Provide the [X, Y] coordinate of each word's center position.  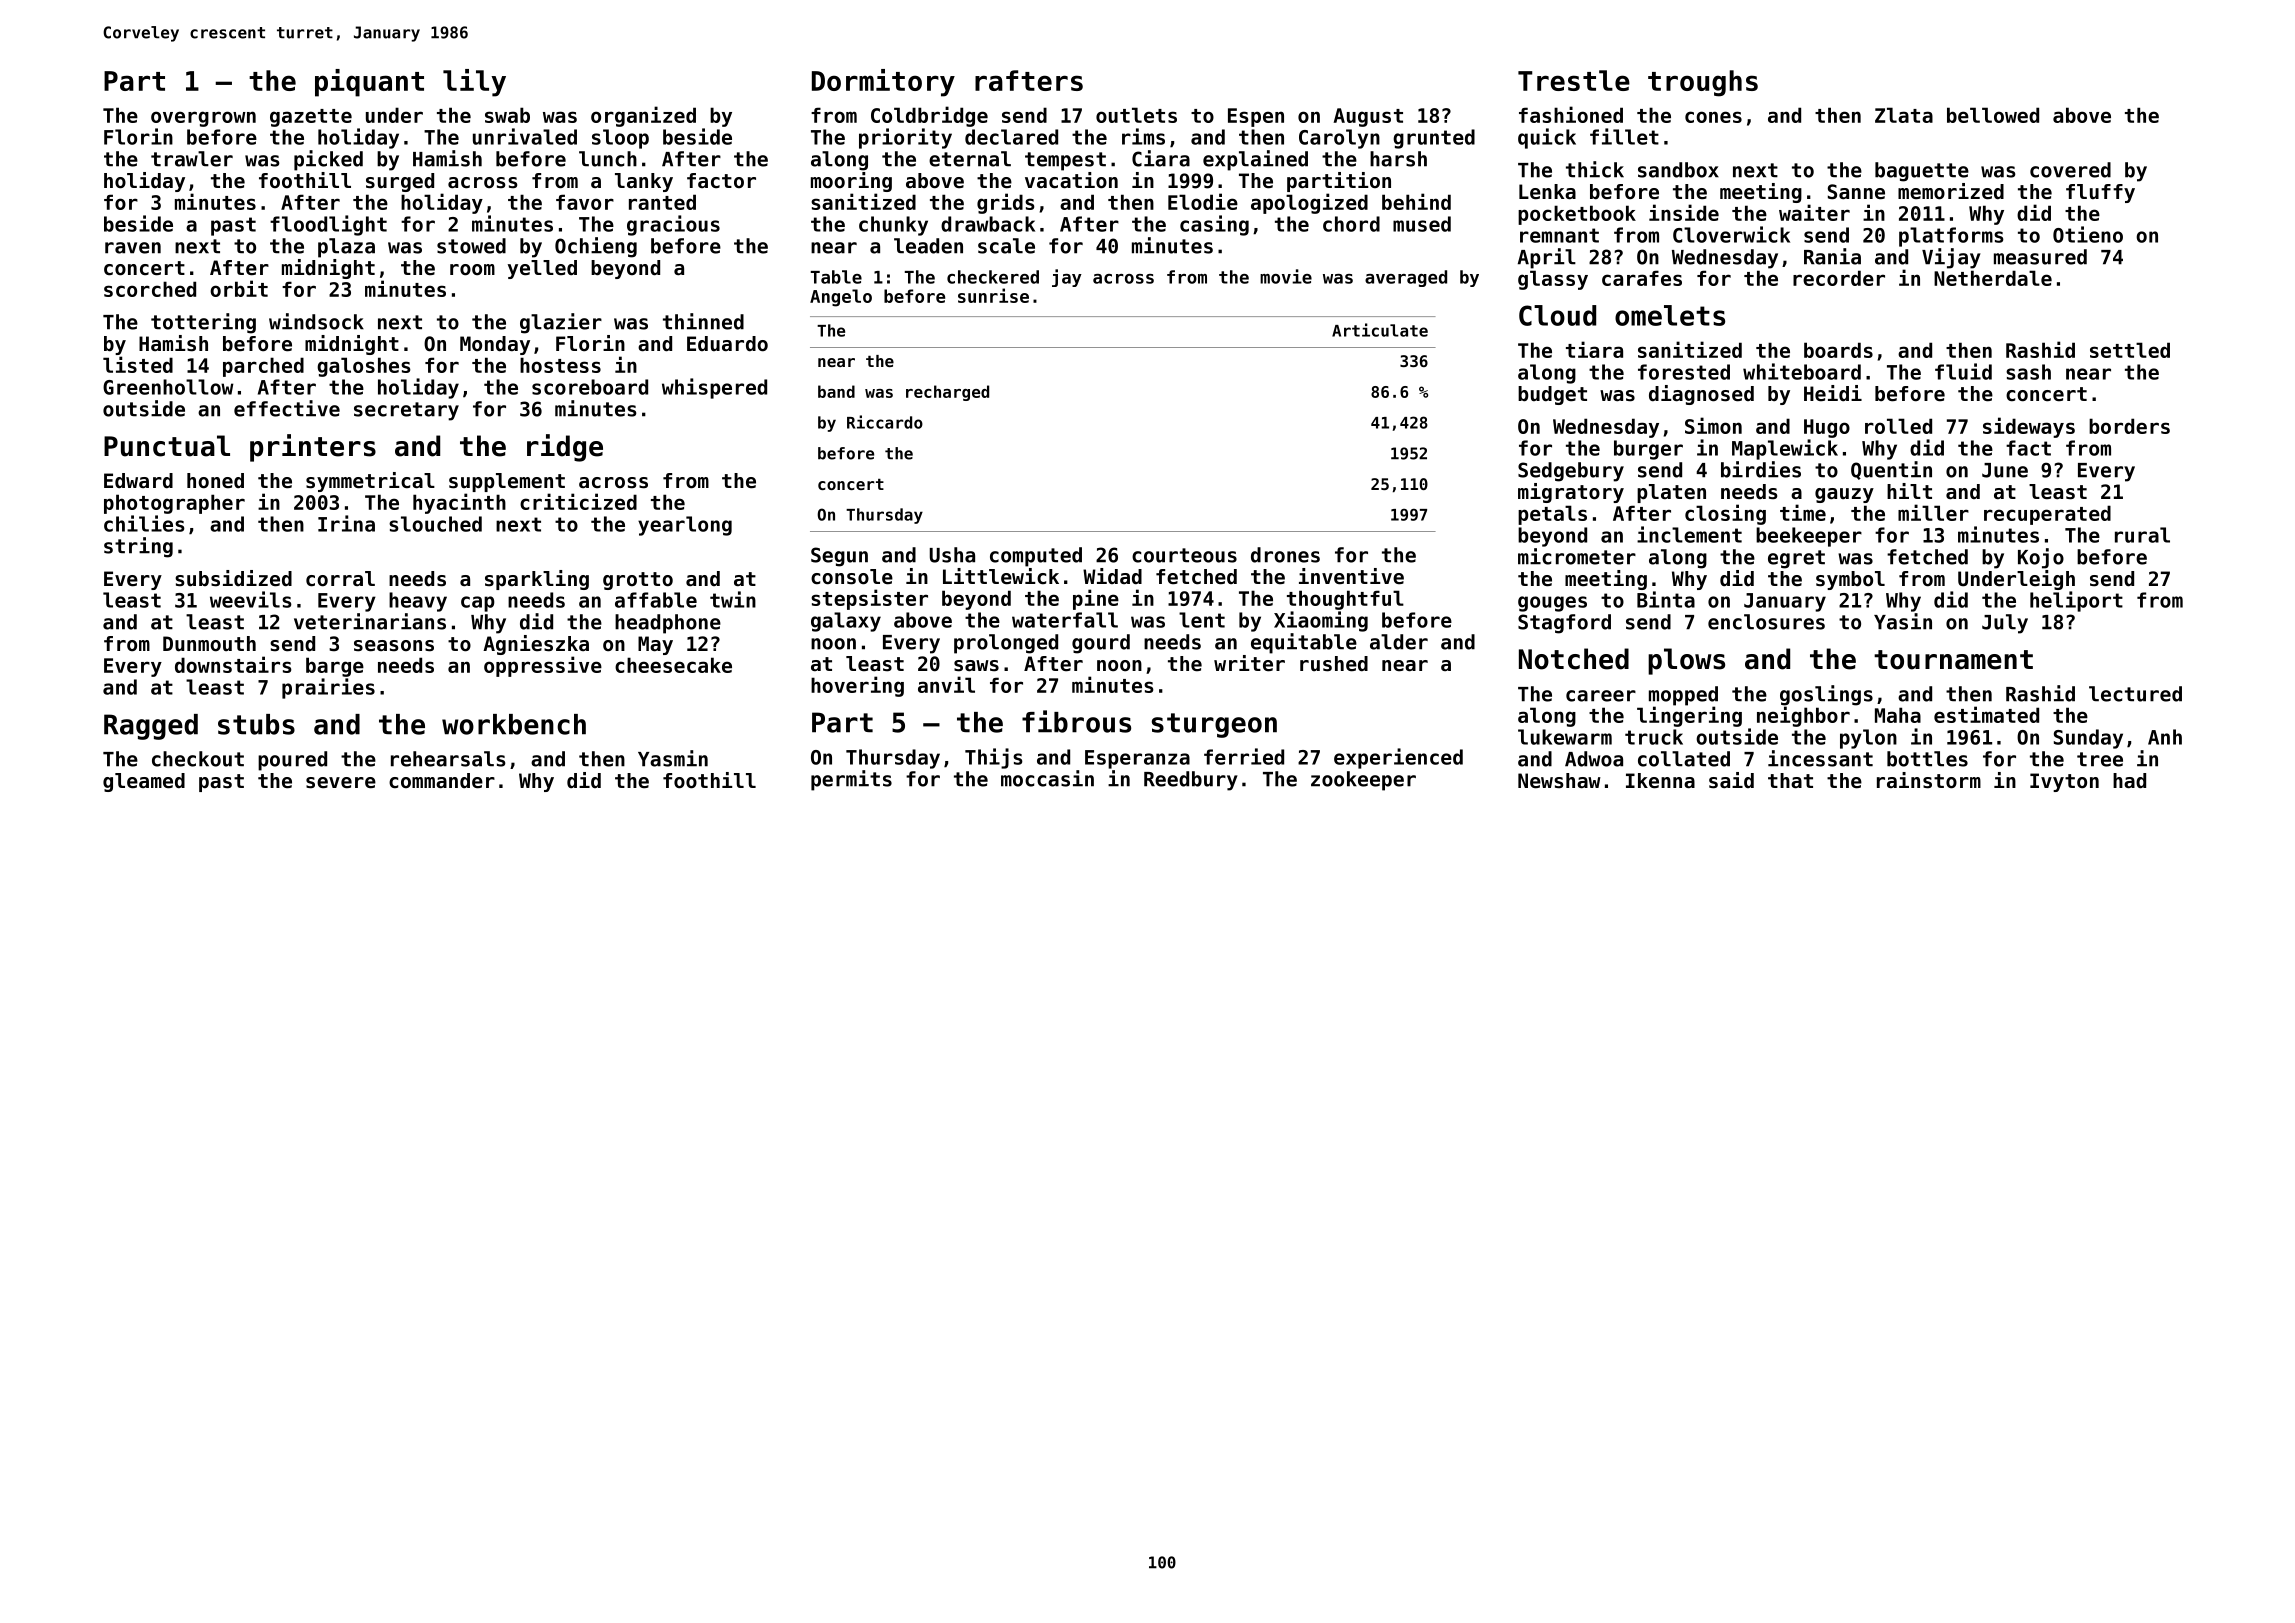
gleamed [144, 782]
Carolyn [1339, 139]
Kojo [2041, 558]
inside [1684, 212]
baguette [1922, 172]
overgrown [203, 119]
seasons [394, 646]
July [2005, 624]
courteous [1184, 555]
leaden [928, 246]
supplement [507, 482]
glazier [561, 323]
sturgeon [1214, 725]
